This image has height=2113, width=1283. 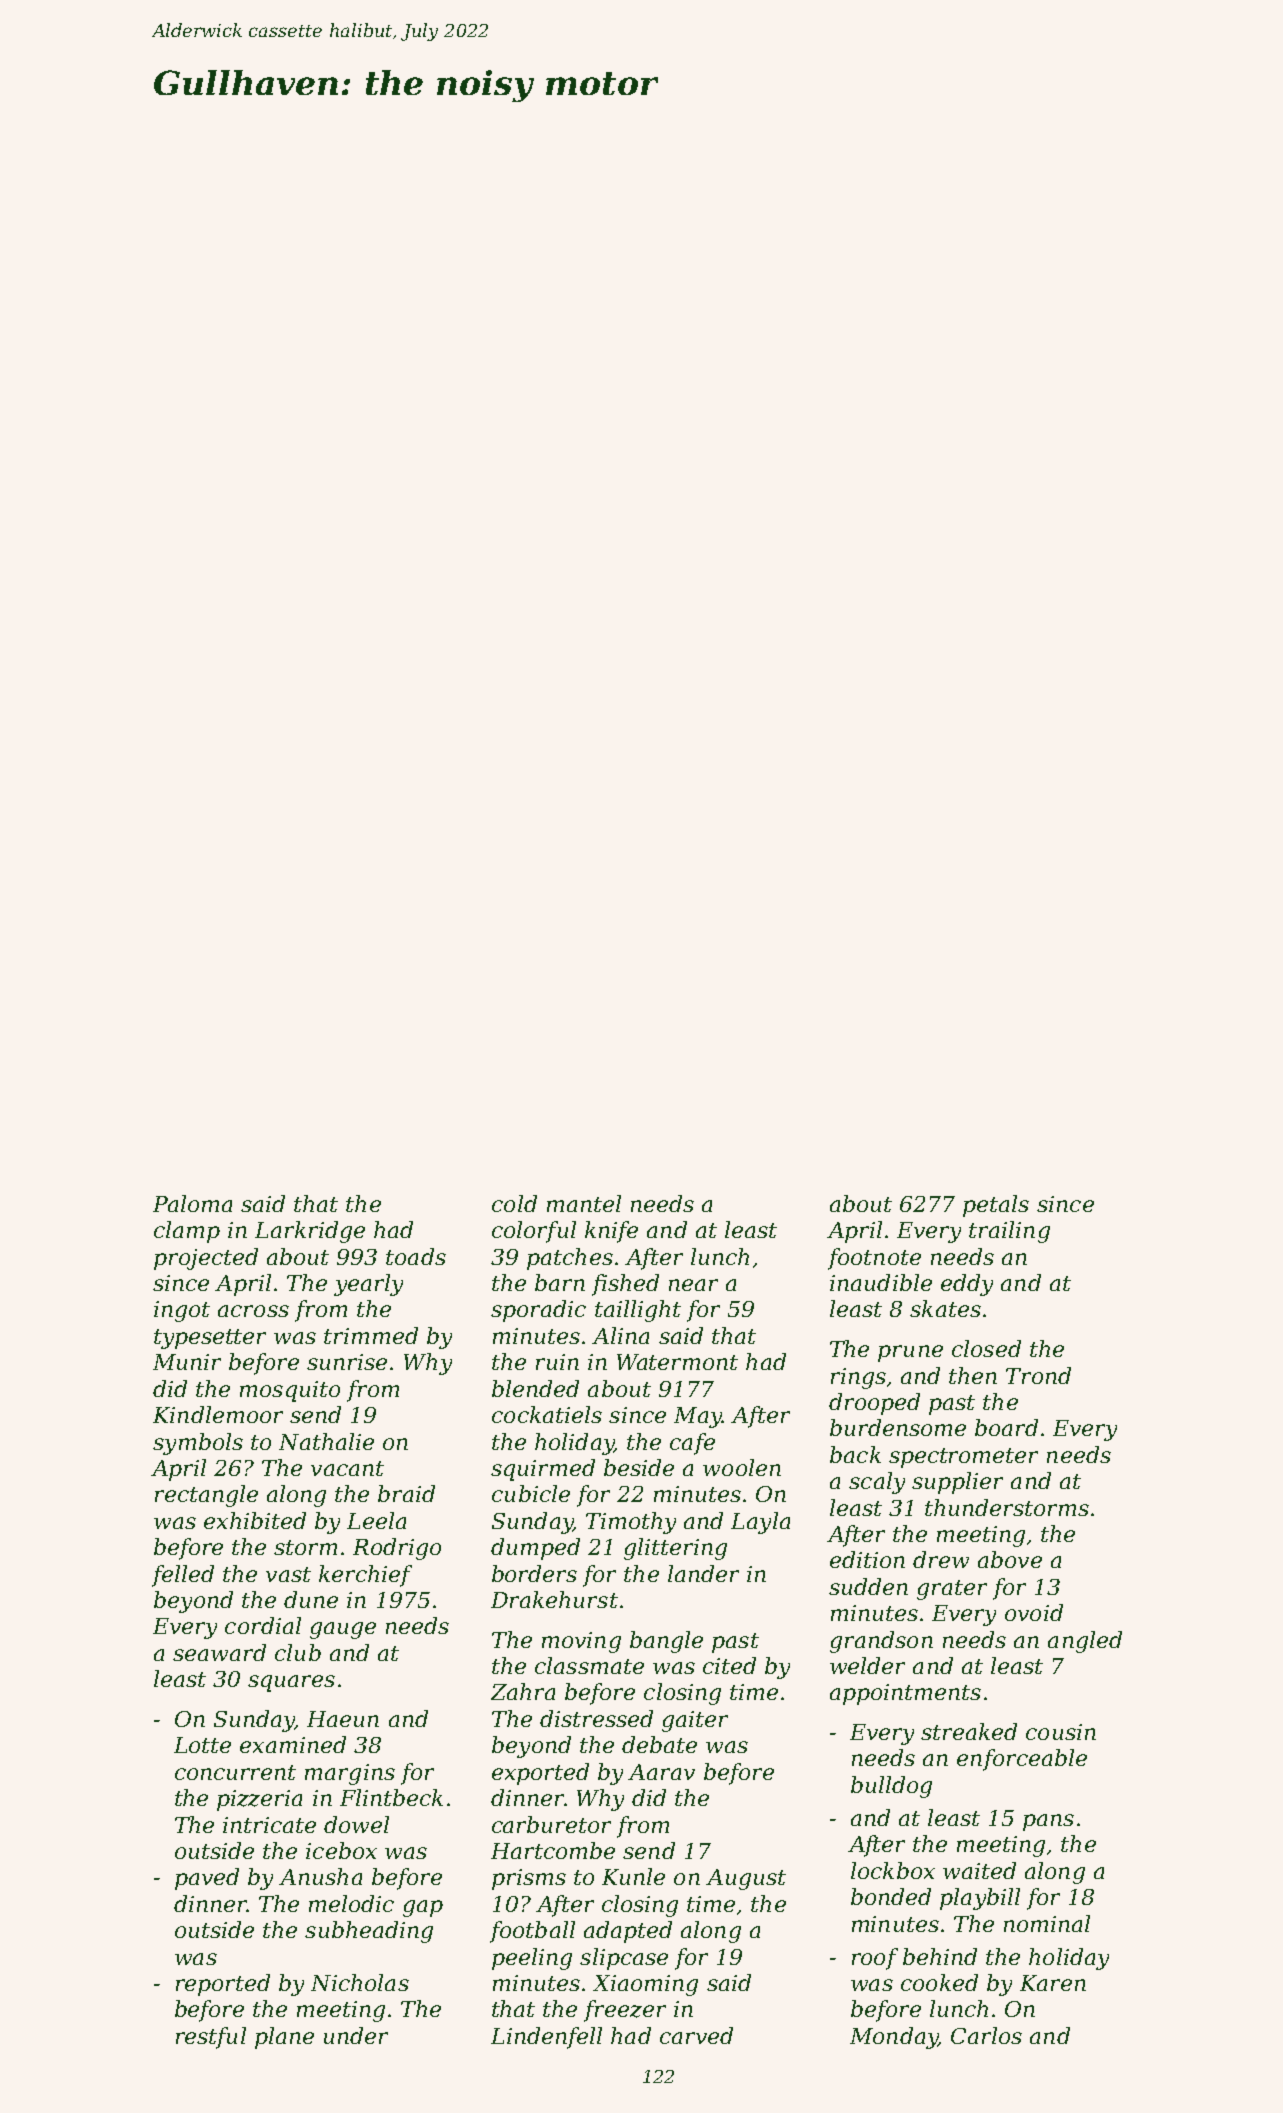 What do you see at coordinates (693, 1285) in the image?
I see `near` at bounding box center [693, 1285].
